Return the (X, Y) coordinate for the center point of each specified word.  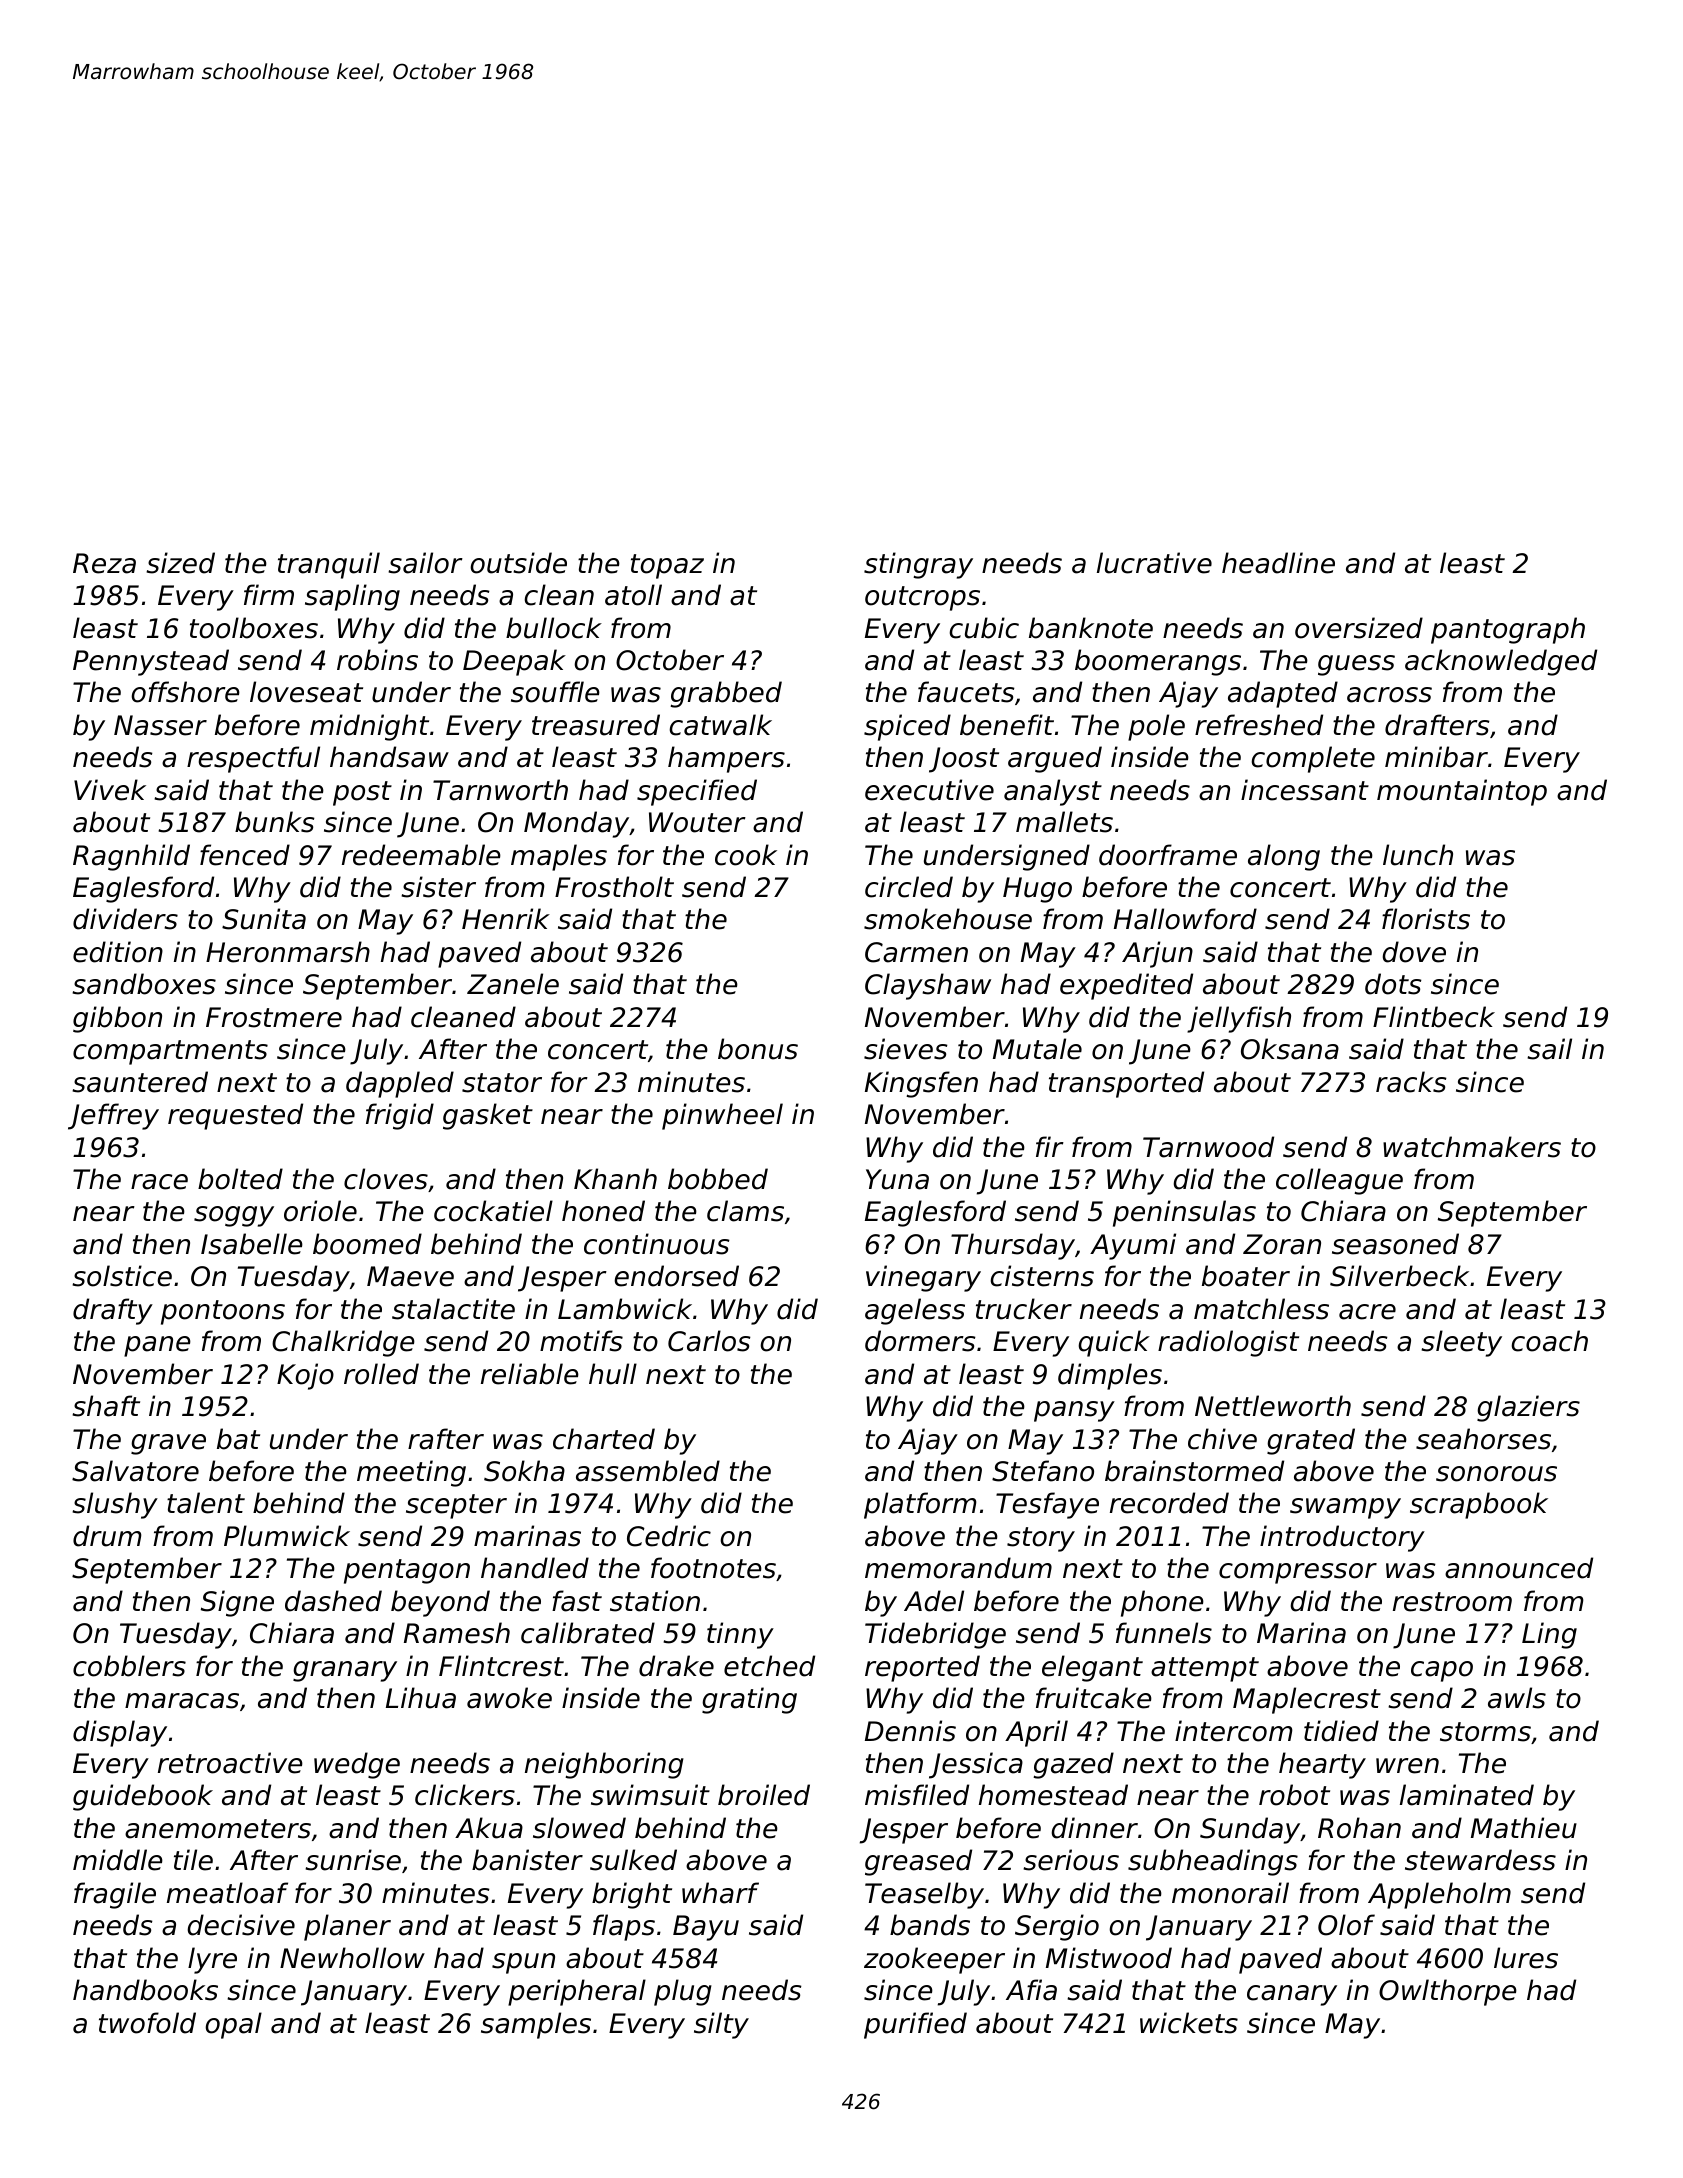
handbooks (145, 1990)
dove (1414, 952)
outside (518, 563)
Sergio (1057, 1927)
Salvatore (135, 1471)
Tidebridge (935, 1635)
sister (438, 887)
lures (1526, 1958)
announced (1519, 1568)
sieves (906, 1049)
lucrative (1154, 563)
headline (1278, 563)
